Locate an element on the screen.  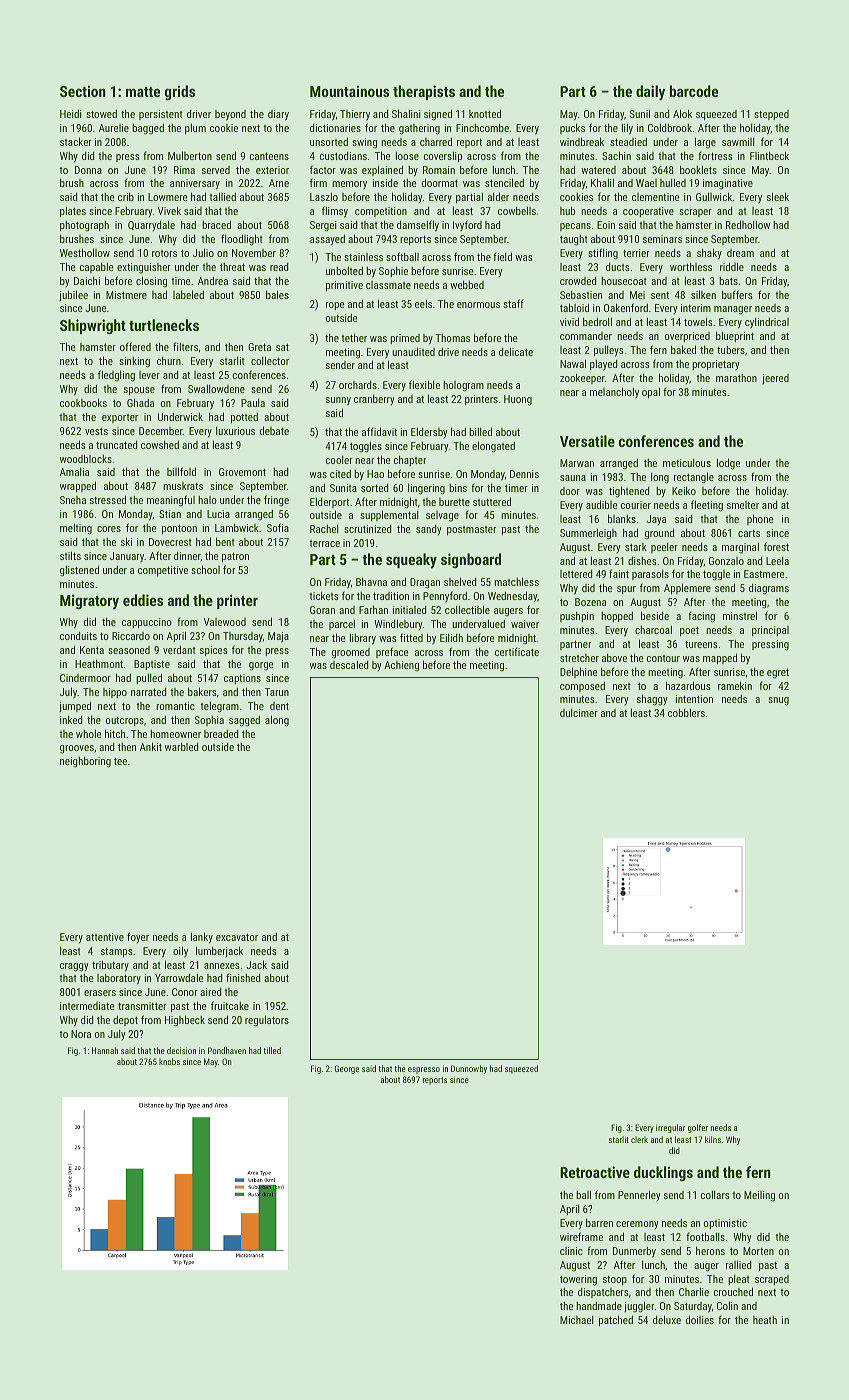
Summerleigh is located at coordinates (588, 534).
